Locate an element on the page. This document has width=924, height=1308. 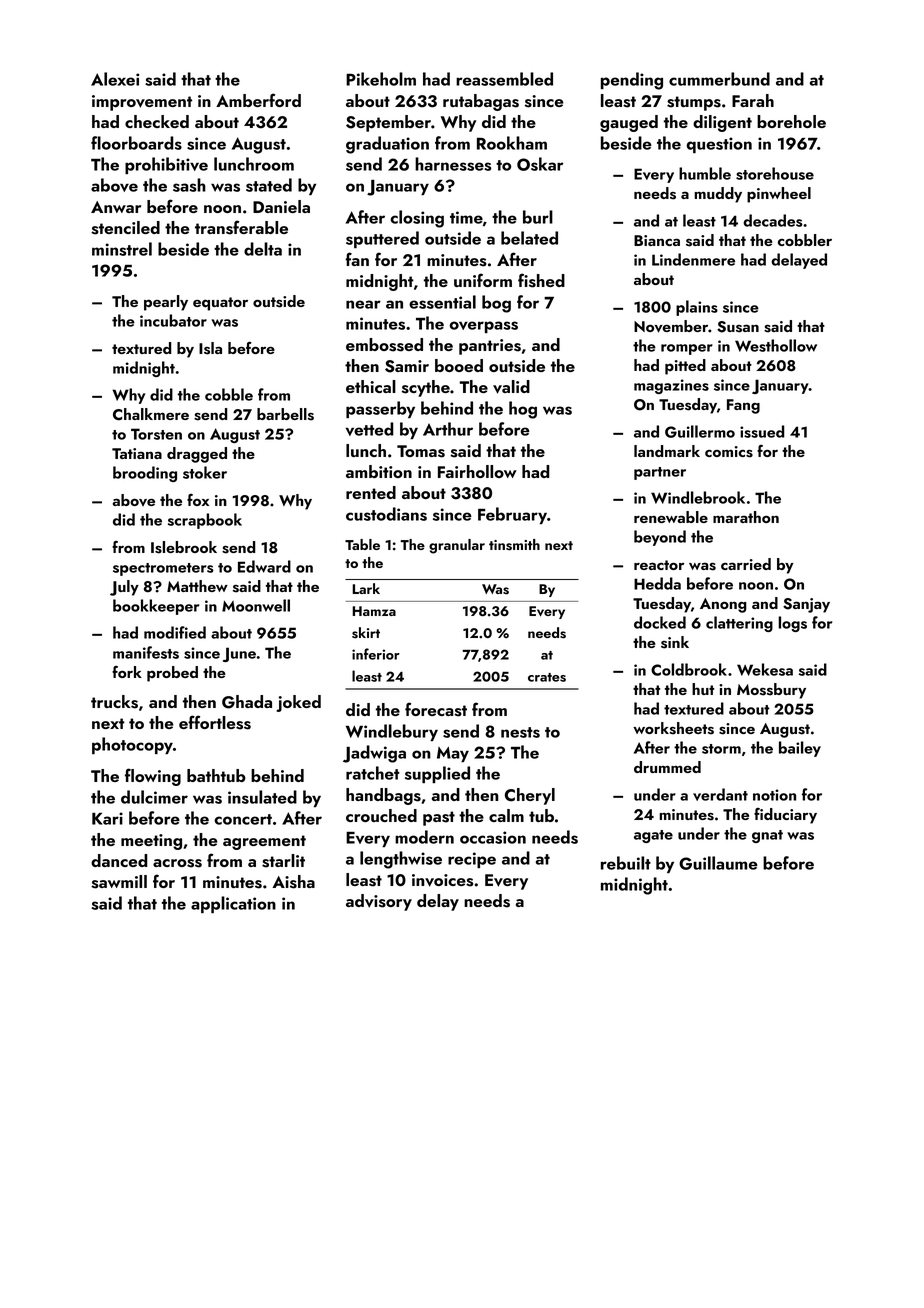
past is located at coordinates (439, 818).
